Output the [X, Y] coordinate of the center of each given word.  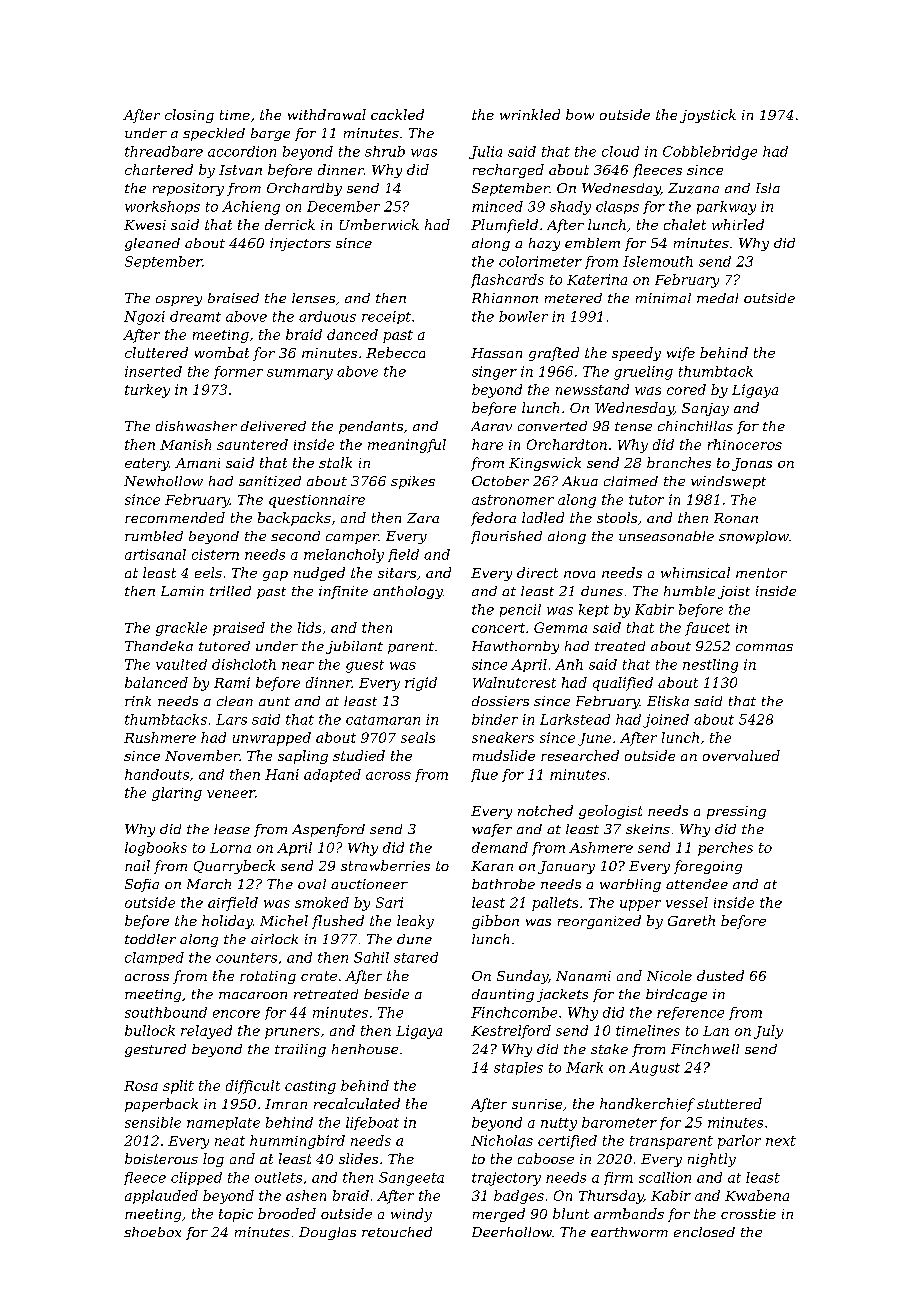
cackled [397, 114]
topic [236, 1215]
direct [537, 572]
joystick [708, 116]
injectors [300, 244]
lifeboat [372, 1123]
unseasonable [666, 536]
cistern [215, 554]
